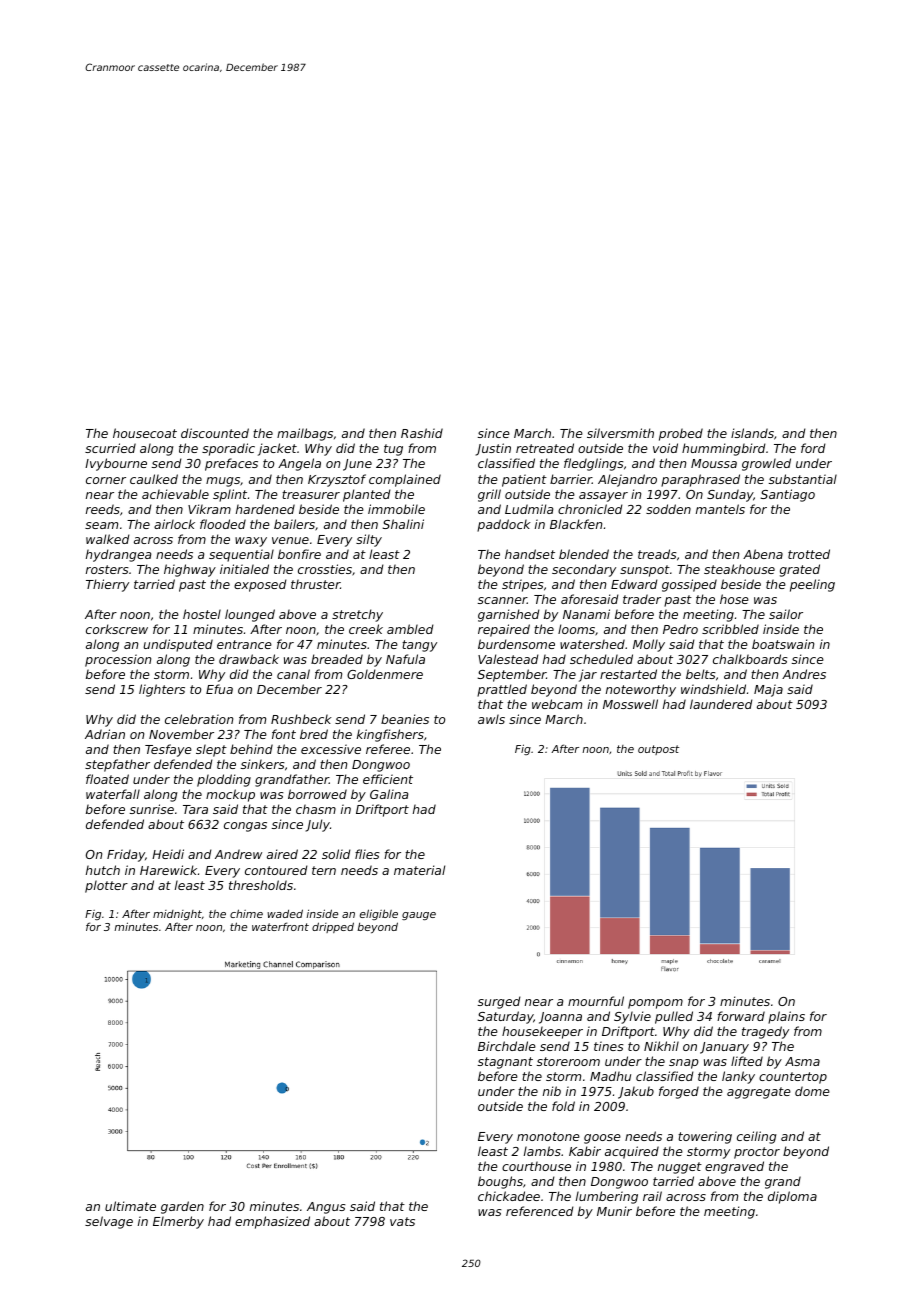  Describe the element at coordinates (684, 1064) in the screenshot. I see `snap` at that location.
